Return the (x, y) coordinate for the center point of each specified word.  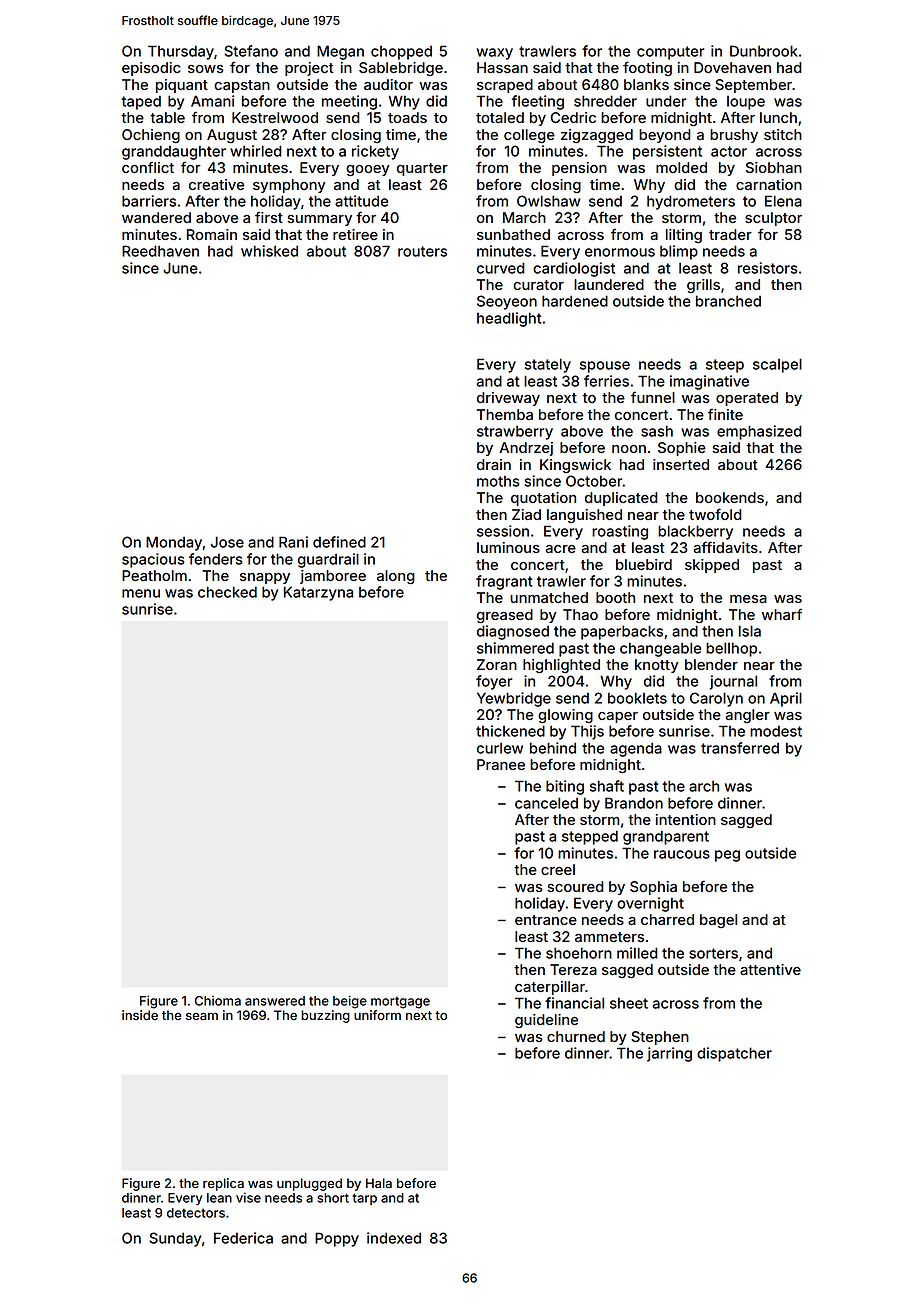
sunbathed (513, 234)
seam (202, 1016)
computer (670, 53)
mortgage (400, 1002)
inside (140, 1015)
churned (576, 1036)
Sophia (653, 888)
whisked (269, 251)
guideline (546, 1021)
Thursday (181, 52)
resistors (768, 268)
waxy (495, 54)
